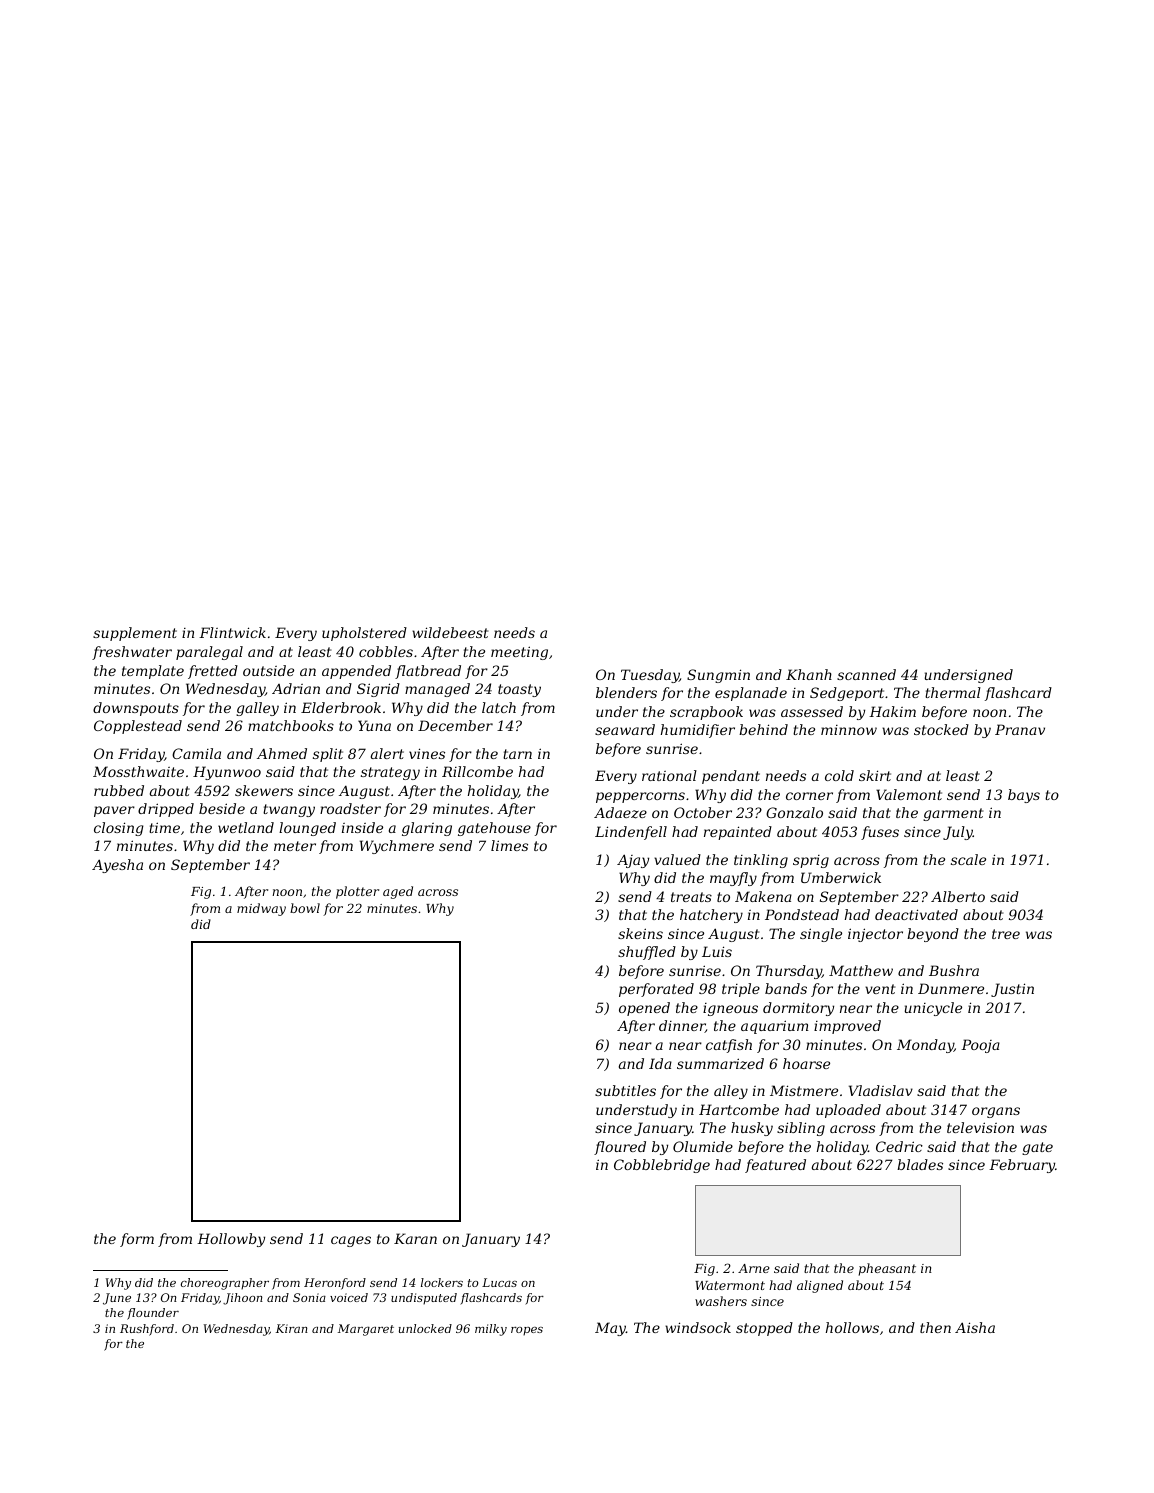 This image has width=1154, height=1493. What do you see at coordinates (232, 632) in the image?
I see `Flintwick` at bounding box center [232, 632].
